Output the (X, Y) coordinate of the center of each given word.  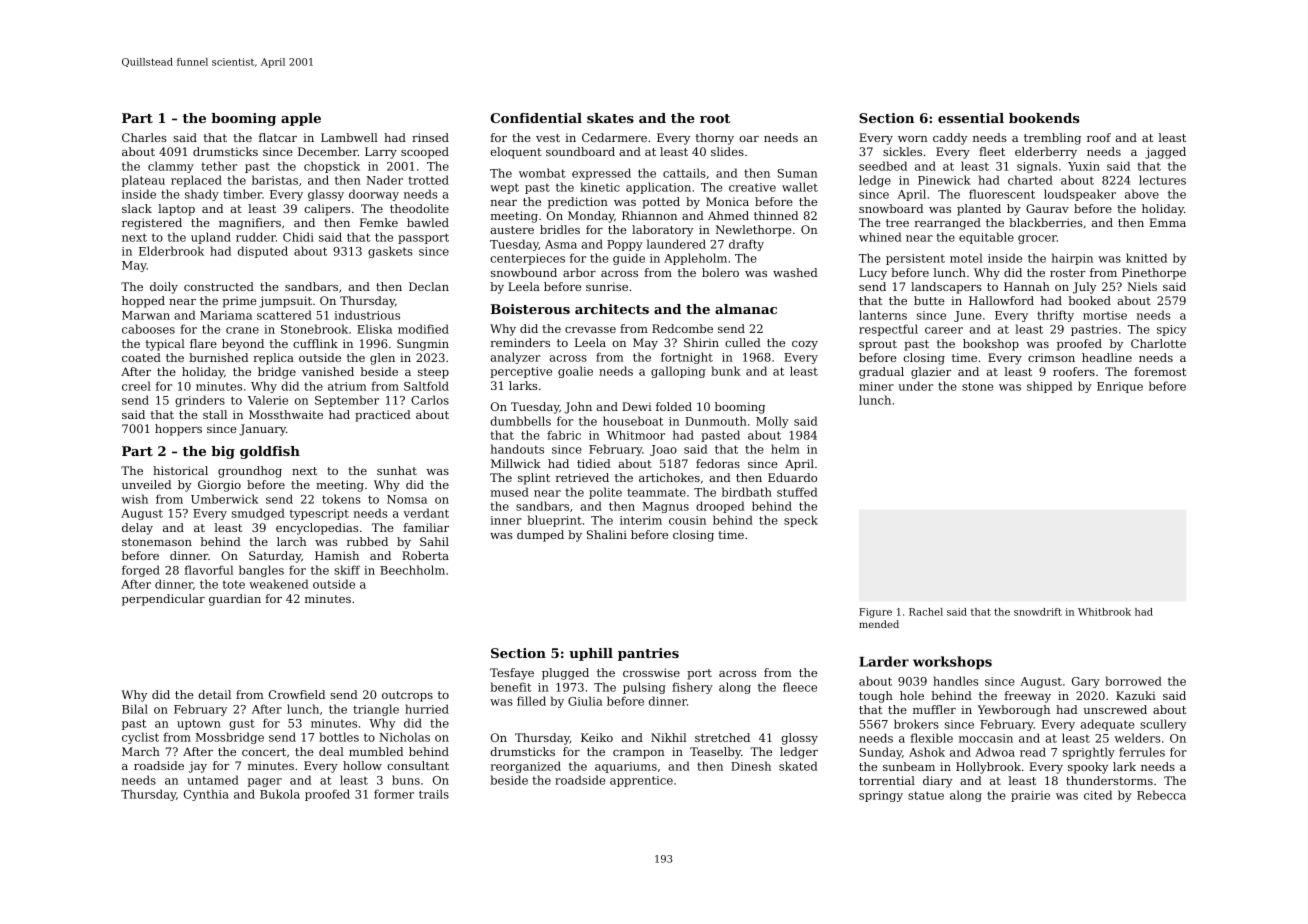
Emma (1167, 222)
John (578, 408)
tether (219, 166)
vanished (328, 371)
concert (264, 752)
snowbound (524, 272)
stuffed (797, 492)
